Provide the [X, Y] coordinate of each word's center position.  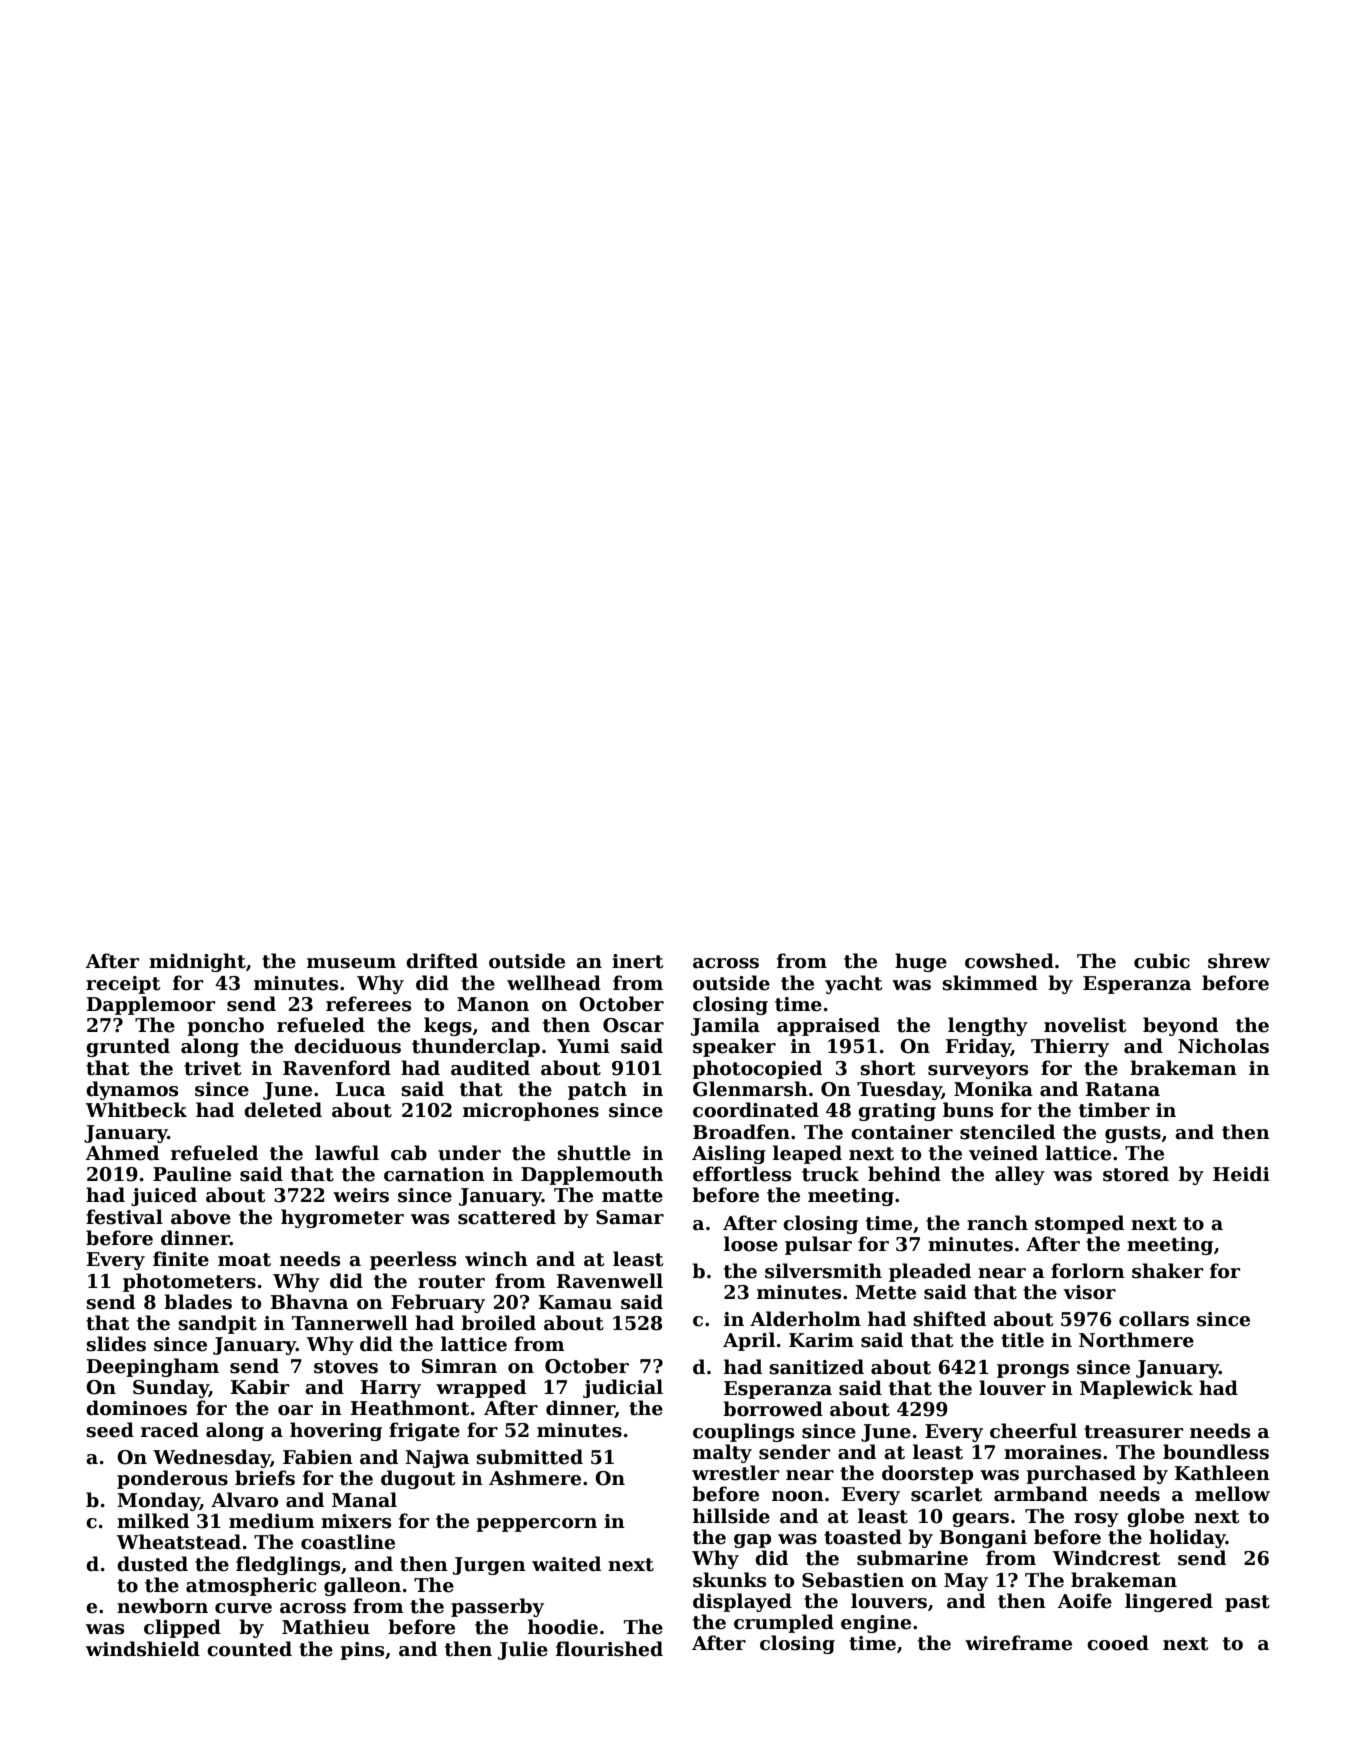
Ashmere [535, 1478]
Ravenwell [610, 1281]
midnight [197, 962]
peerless [413, 1260]
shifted [950, 1319]
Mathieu [326, 1627]
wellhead [554, 983]
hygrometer [342, 1218]
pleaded [930, 1272]
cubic [1162, 961]
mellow [1232, 1494]
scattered [507, 1217]
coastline [348, 1542]
